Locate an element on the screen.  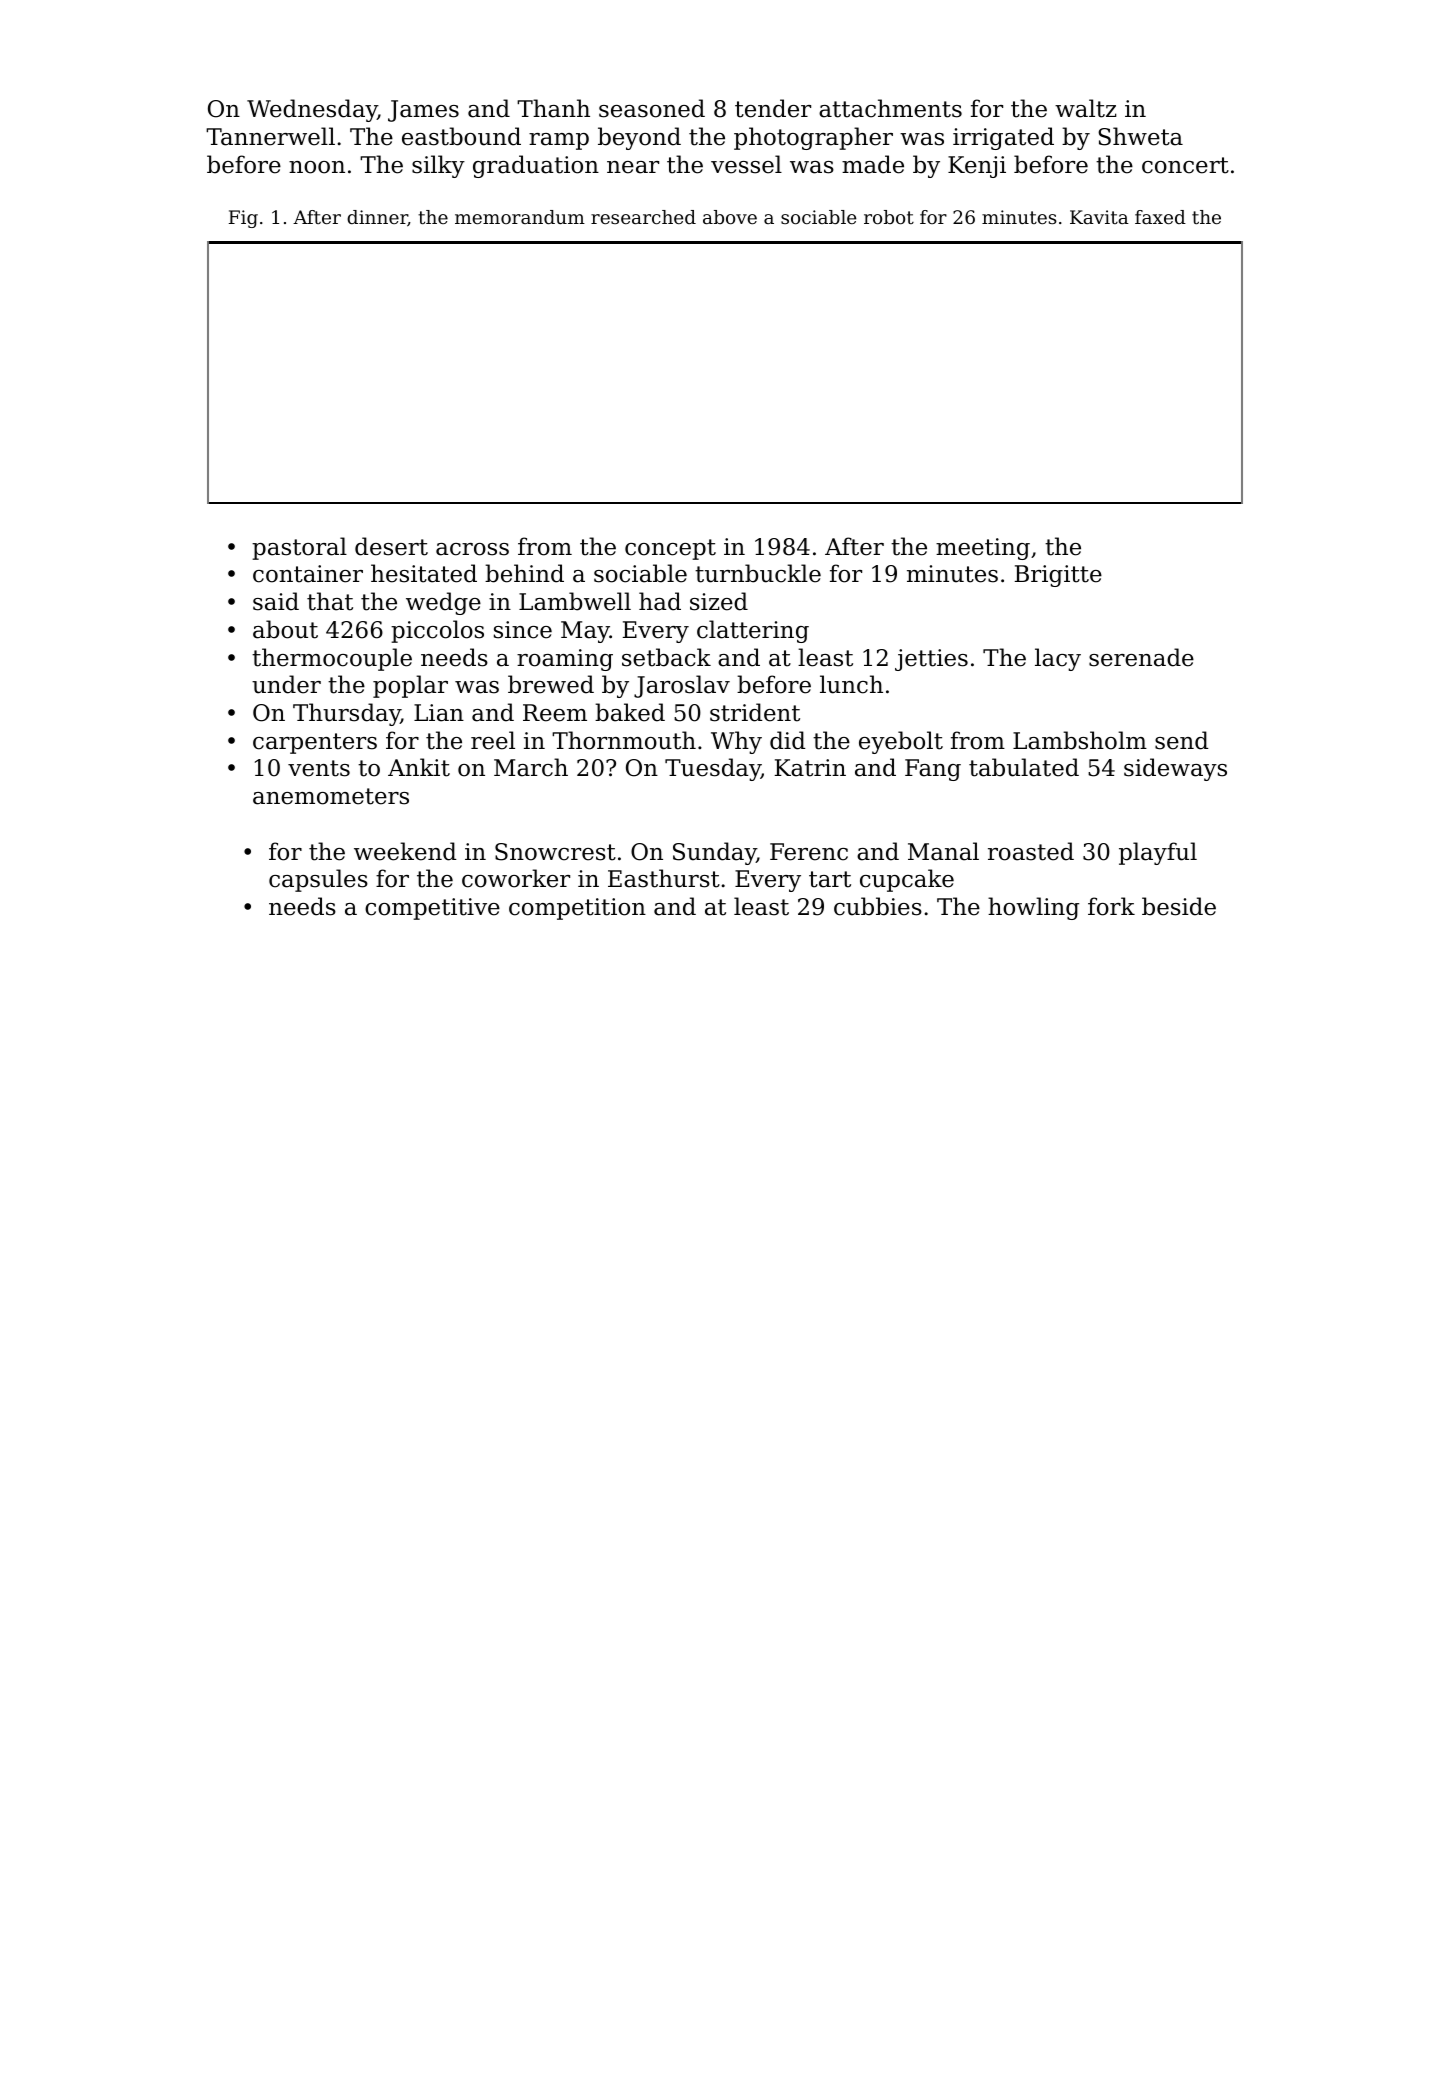
March is located at coordinates (531, 767).
